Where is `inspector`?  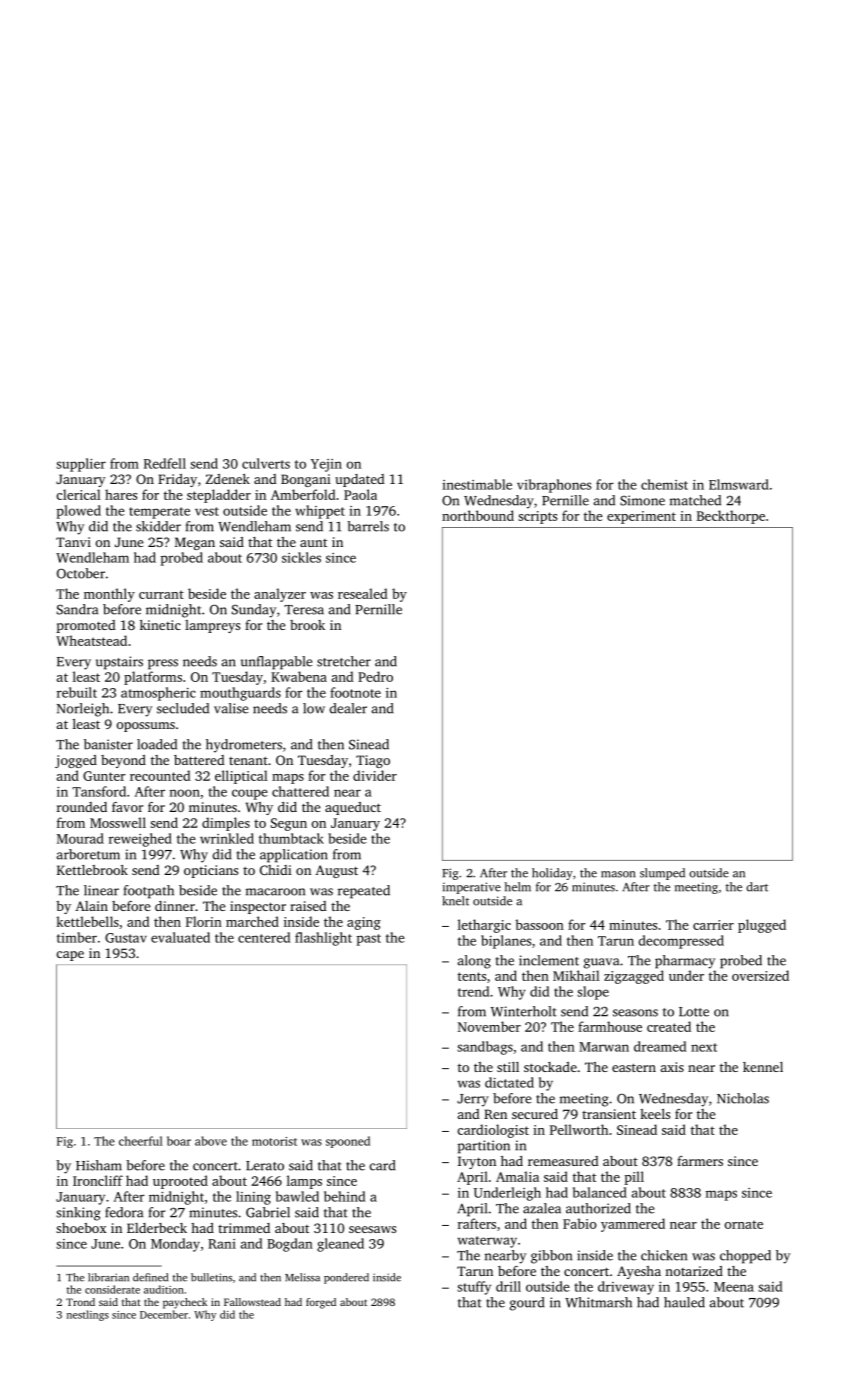
inspector is located at coordinates (258, 907).
